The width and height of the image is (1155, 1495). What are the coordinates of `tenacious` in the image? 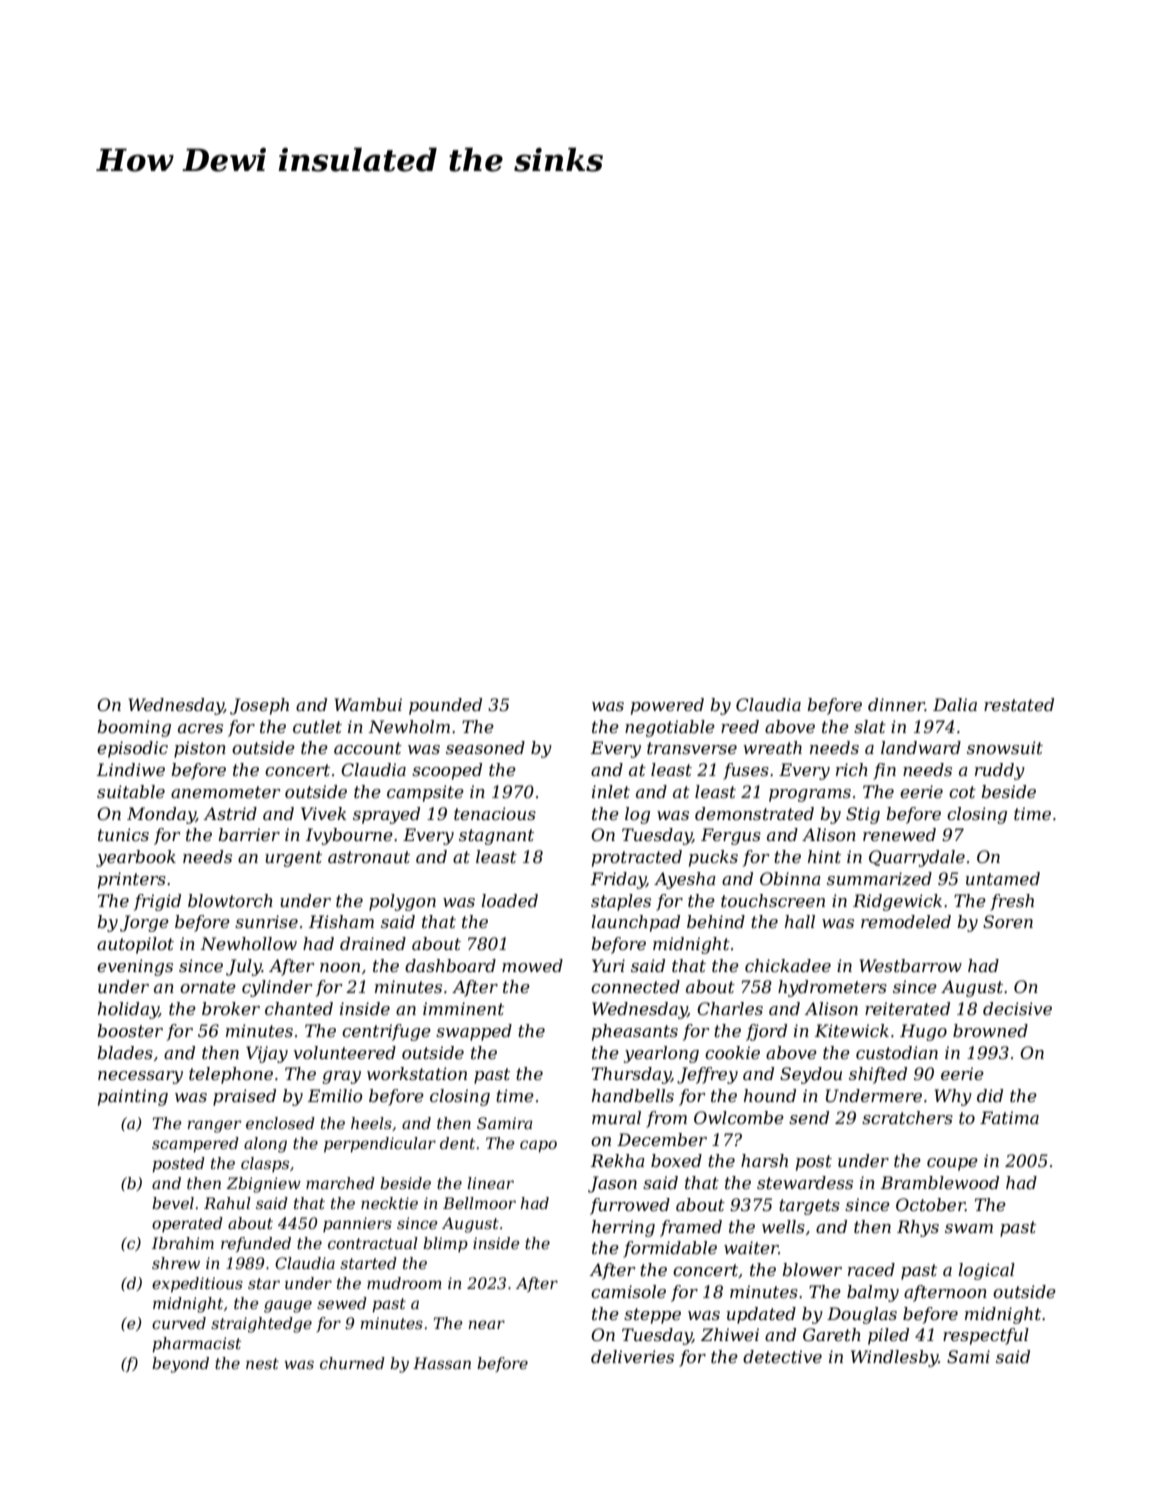 It's located at (495, 813).
